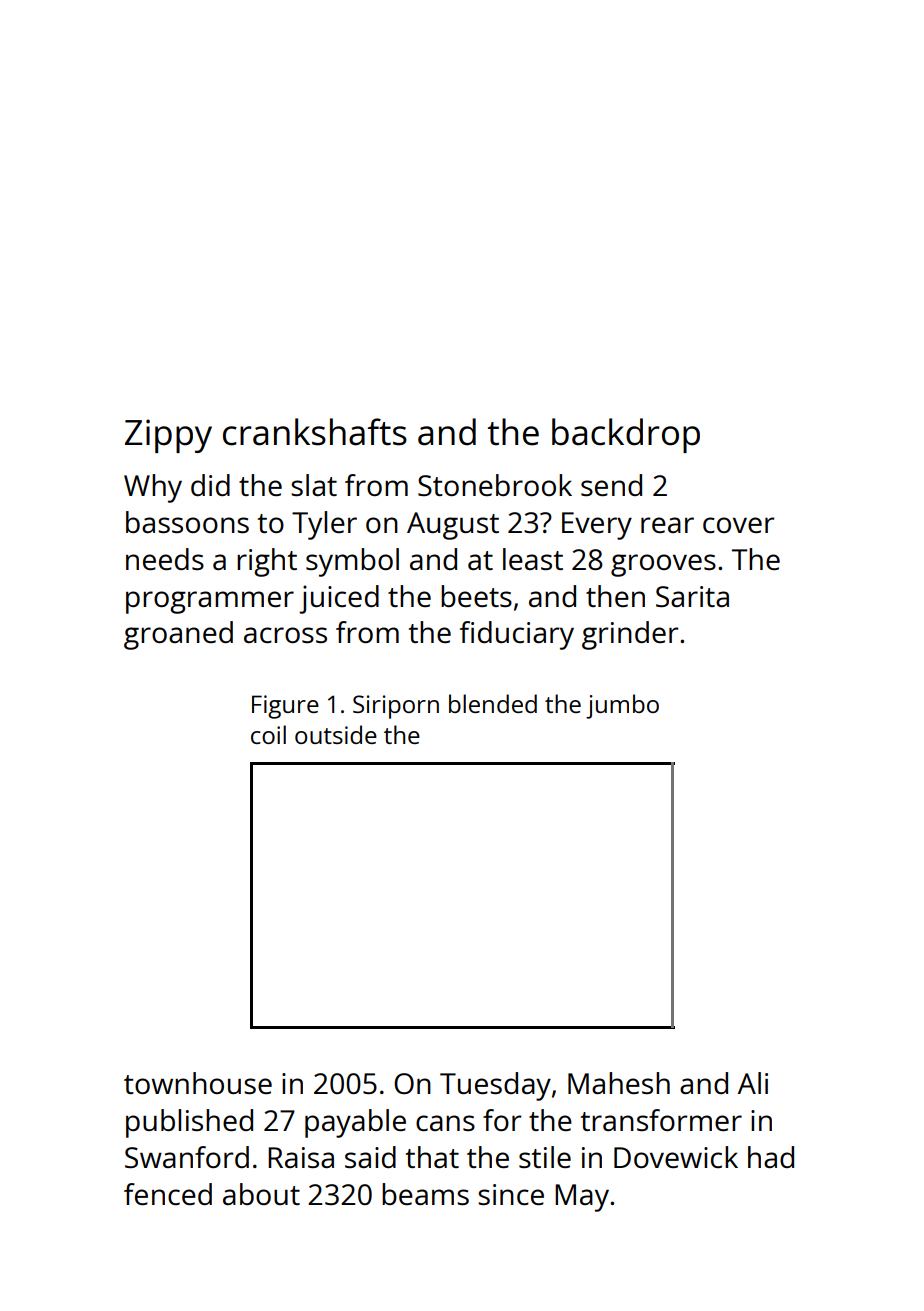  I want to click on beams, so click(425, 1194).
